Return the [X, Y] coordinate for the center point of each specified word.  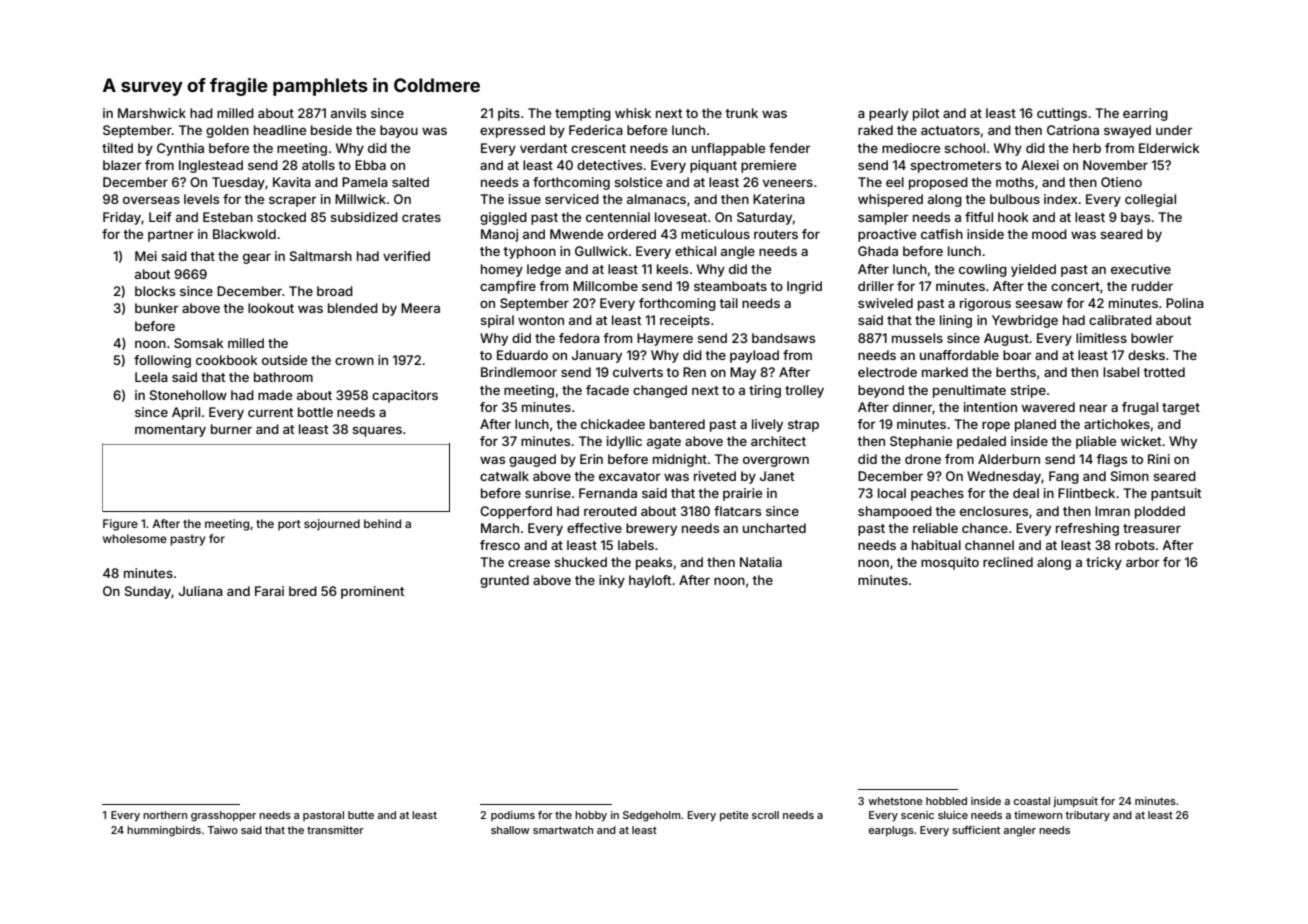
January [597, 356]
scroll [765, 815]
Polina [1185, 303]
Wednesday [1004, 477]
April [186, 413]
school [964, 148]
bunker [157, 308]
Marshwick [152, 113]
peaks [654, 563]
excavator [630, 476]
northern [165, 815]
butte [361, 815]
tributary [1087, 816]
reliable [935, 528]
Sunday [148, 592]
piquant [713, 166]
